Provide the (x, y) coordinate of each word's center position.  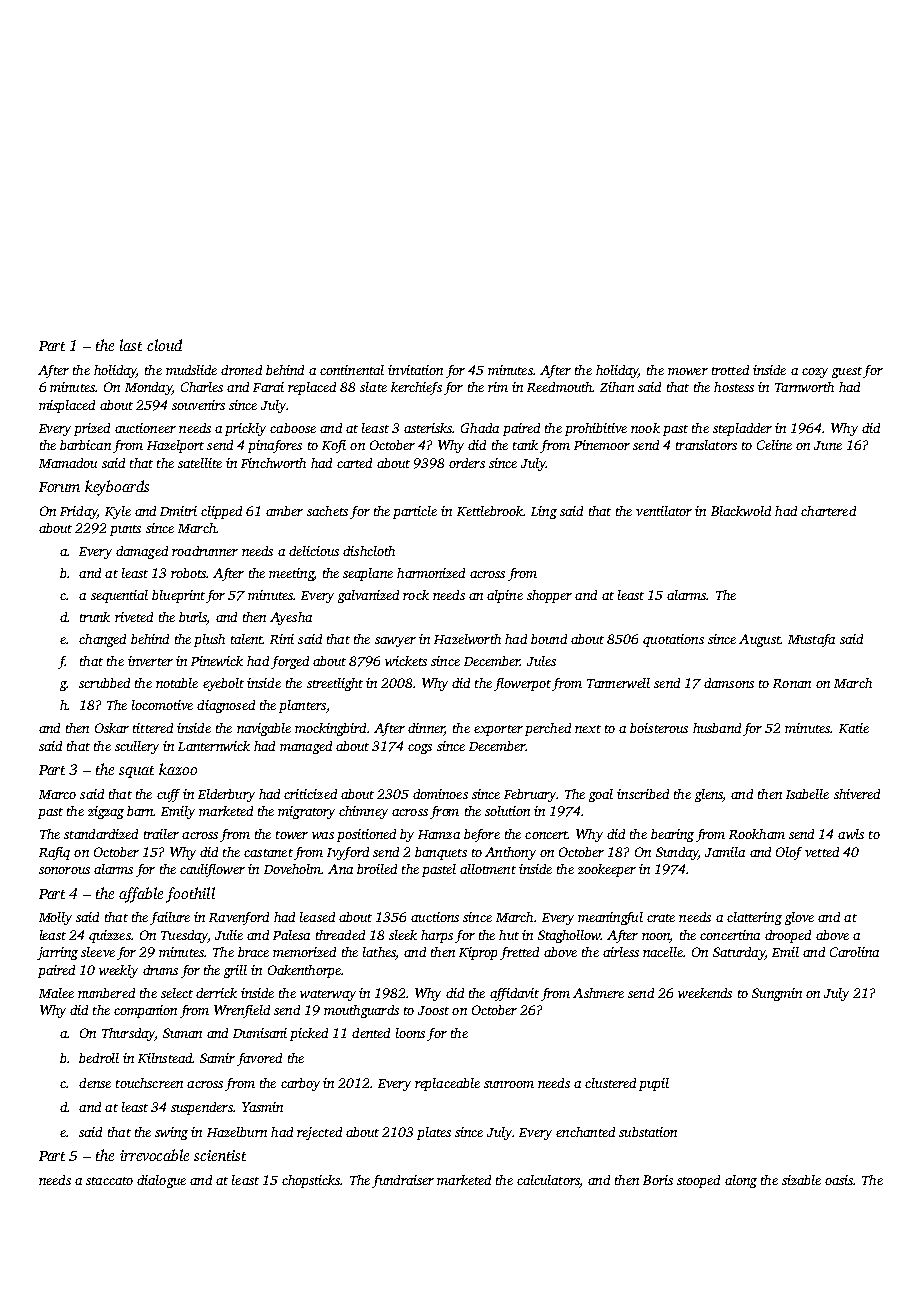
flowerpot (522, 684)
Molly (55, 918)
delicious (314, 551)
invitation (415, 370)
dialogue (161, 1181)
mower (688, 371)
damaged (142, 552)
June (828, 445)
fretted (519, 953)
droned (241, 370)
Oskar (112, 728)
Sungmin (777, 994)
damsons (729, 683)
